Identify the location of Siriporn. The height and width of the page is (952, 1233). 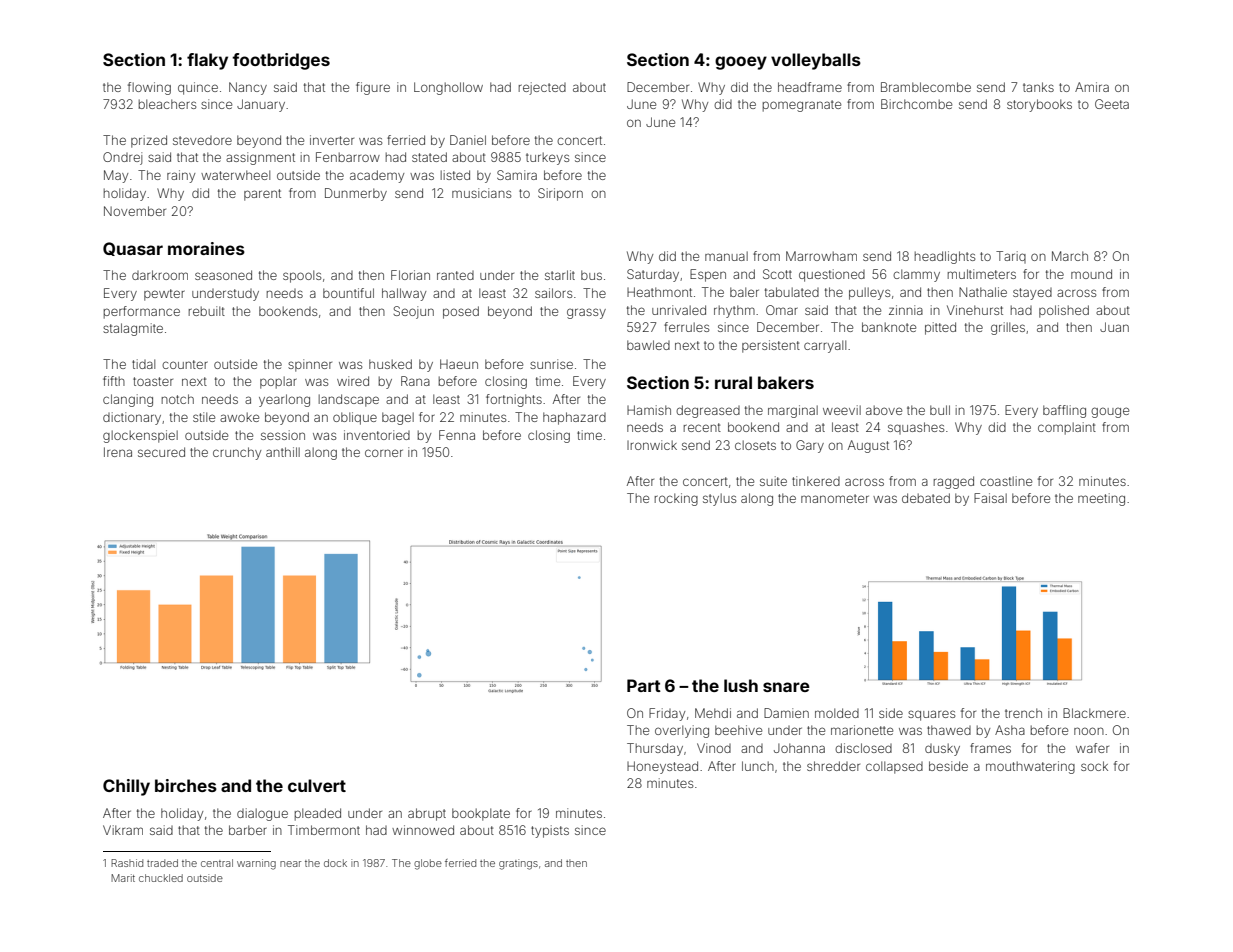
(560, 194).
